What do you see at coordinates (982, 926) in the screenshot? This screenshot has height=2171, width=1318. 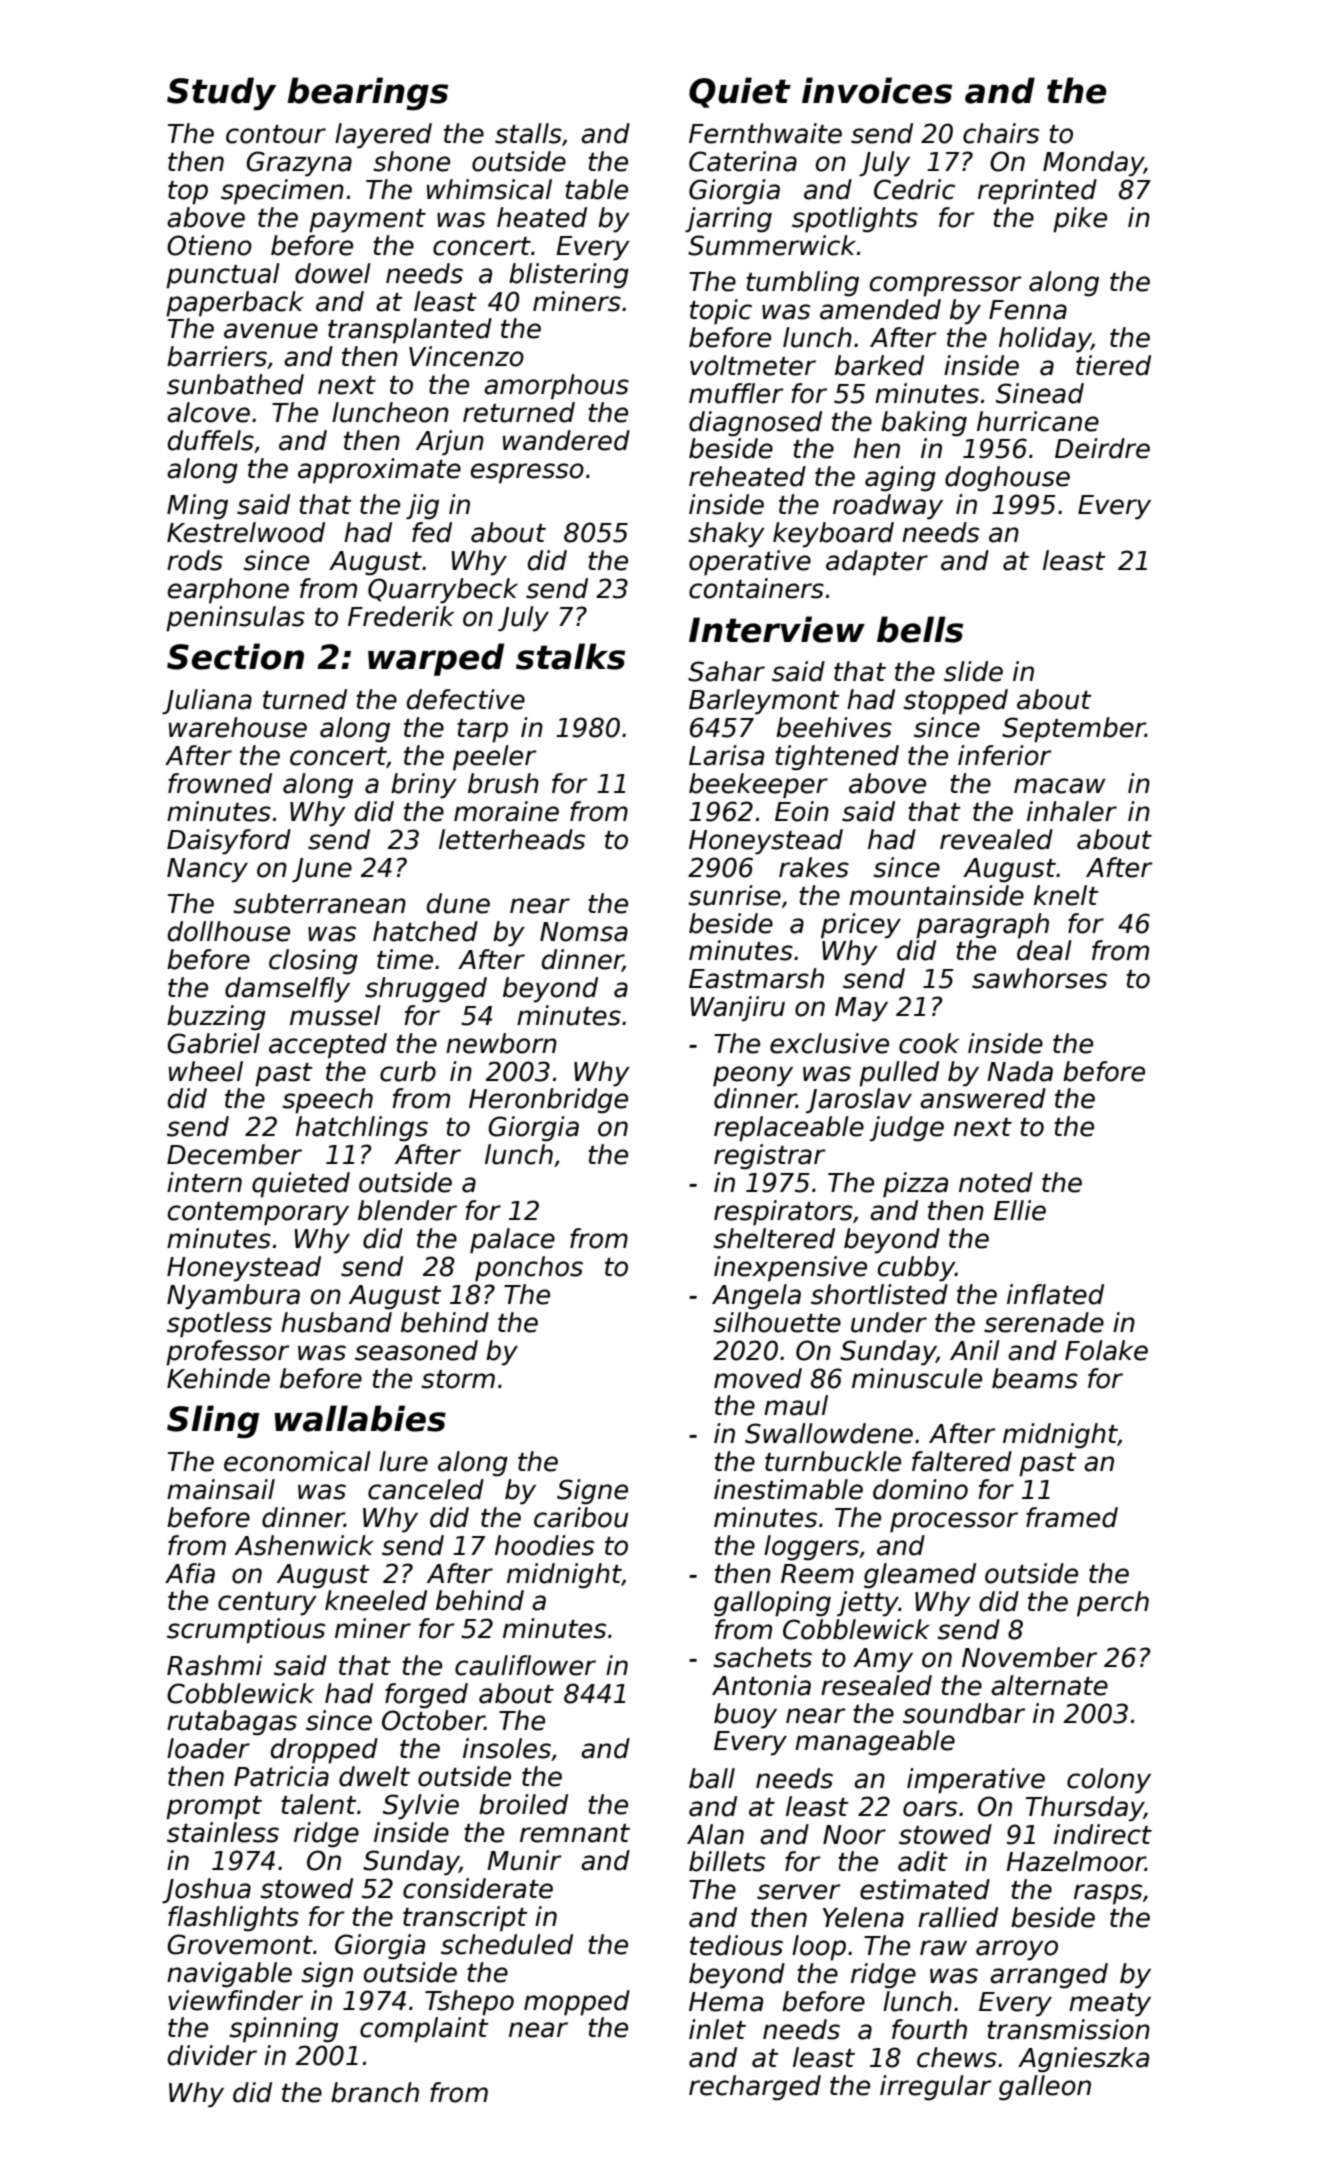 I see `paragraph` at bounding box center [982, 926].
